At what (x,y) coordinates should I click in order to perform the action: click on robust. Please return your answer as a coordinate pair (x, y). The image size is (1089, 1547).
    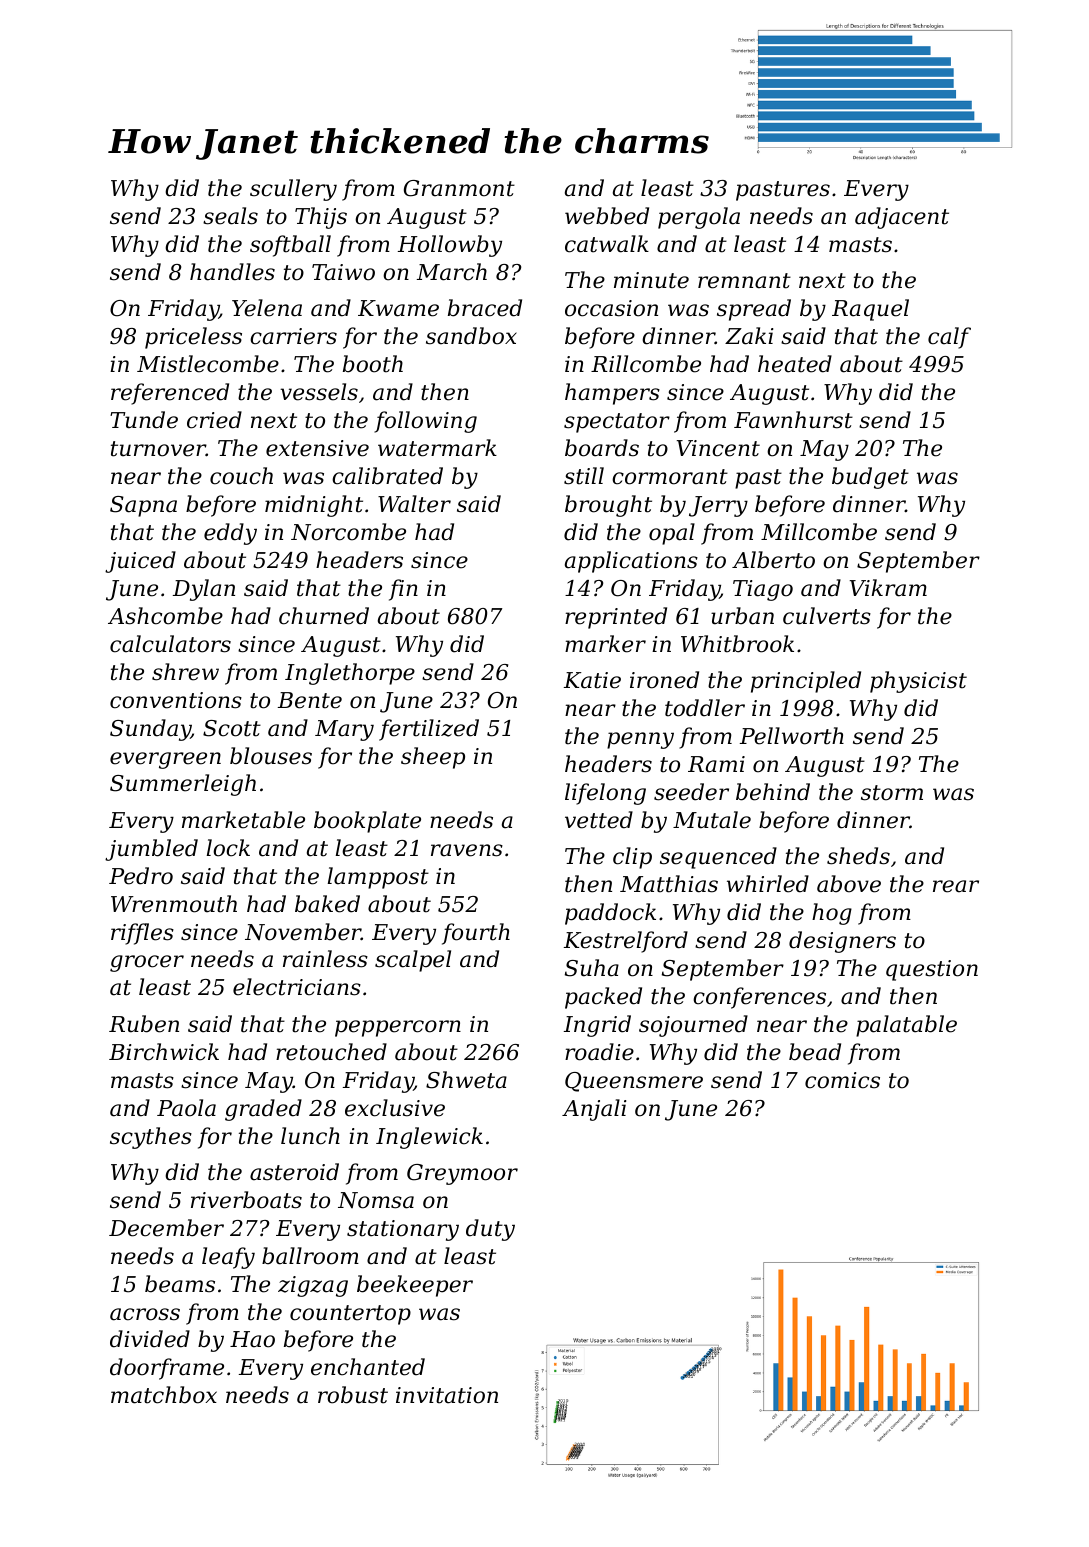
    Looking at the image, I should click on (353, 1395).
